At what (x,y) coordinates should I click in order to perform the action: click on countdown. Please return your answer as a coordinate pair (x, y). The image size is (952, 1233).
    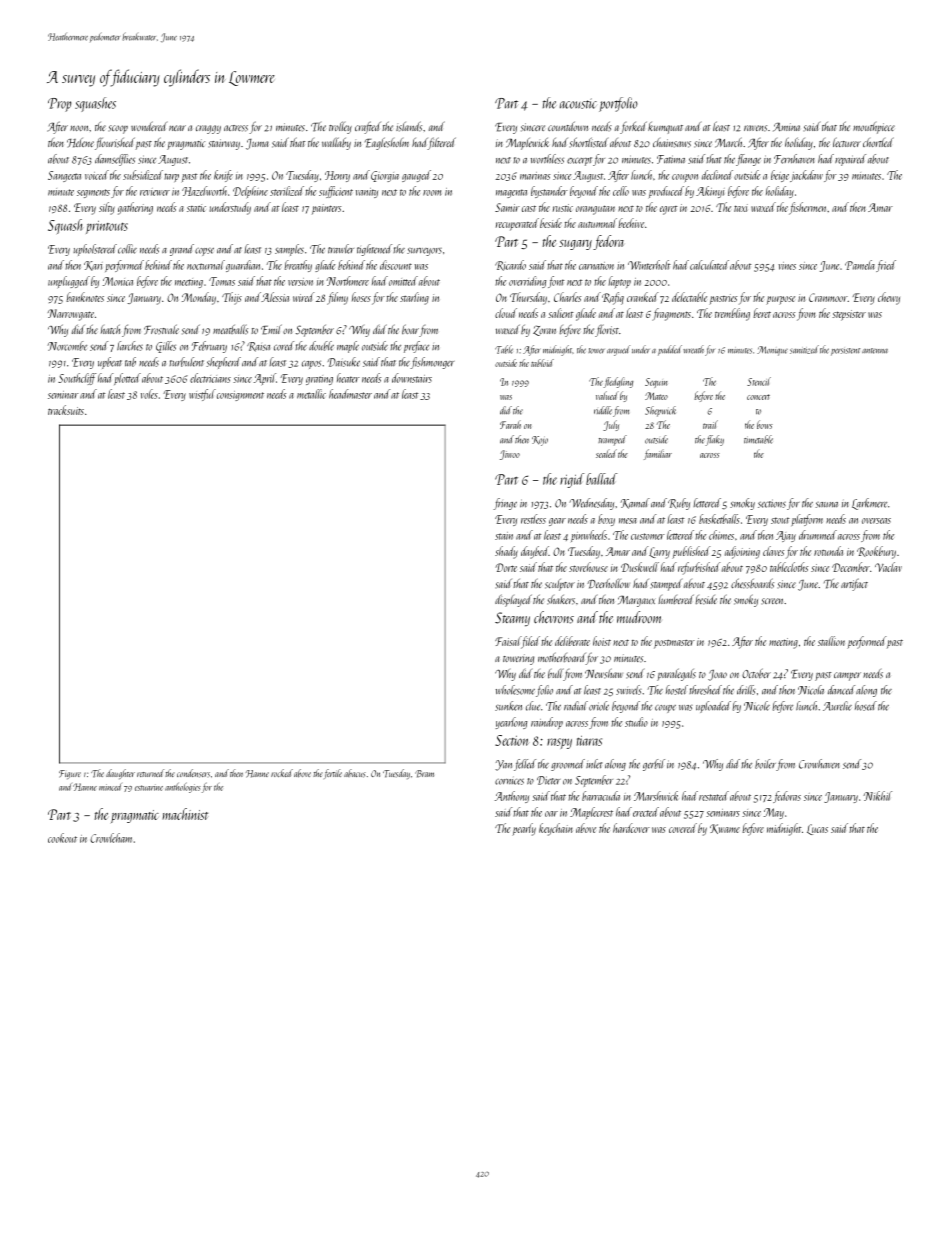
    Looking at the image, I should click on (568, 126).
